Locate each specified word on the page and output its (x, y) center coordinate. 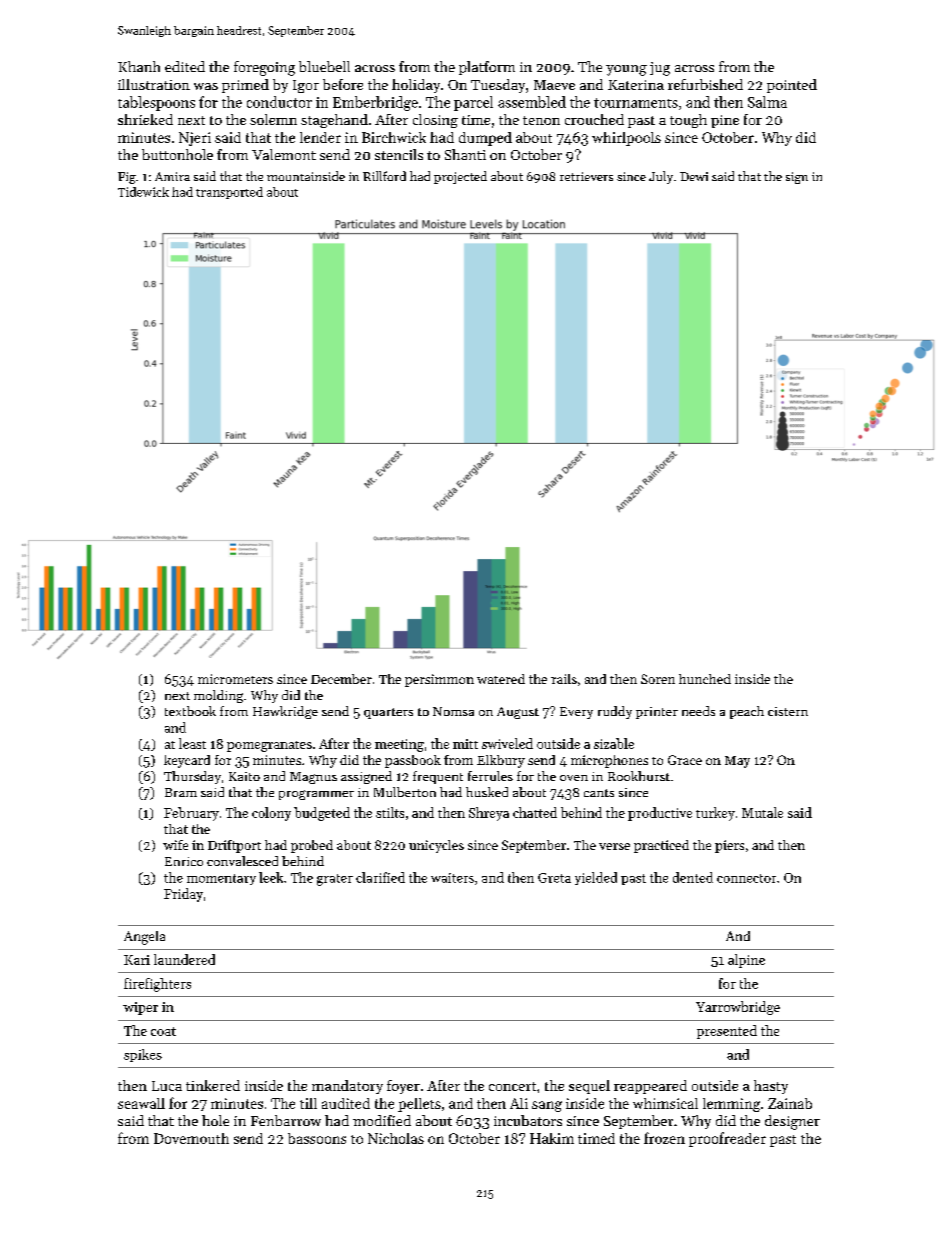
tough (688, 121)
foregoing (264, 68)
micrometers (235, 679)
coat (163, 1031)
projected (460, 177)
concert (512, 1086)
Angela (144, 938)
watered (501, 679)
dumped (485, 139)
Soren (658, 679)
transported (229, 193)
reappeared (650, 1087)
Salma (767, 102)
